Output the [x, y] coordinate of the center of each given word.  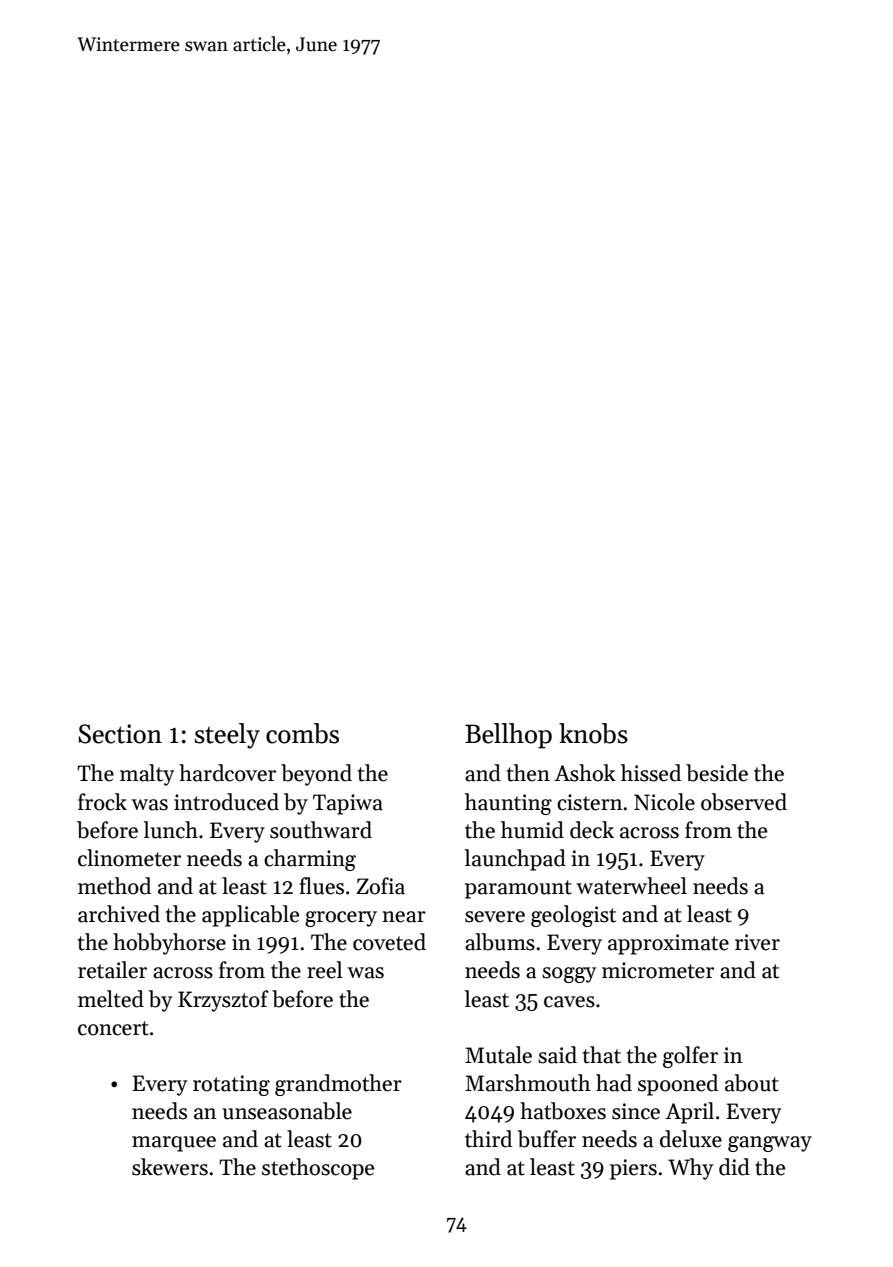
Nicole [664, 802]
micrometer [658, 970]
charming [310, 860]
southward [321, 830]
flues [321, 886]
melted [111, 999]
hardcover [227, 773]
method [114, 886]
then [528, 773]
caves [569, 1002]
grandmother [338, 1085]
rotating [231, 1085]
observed [744, 802]
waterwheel [631, 886]
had [614, 1083]
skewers [170, 1167]
